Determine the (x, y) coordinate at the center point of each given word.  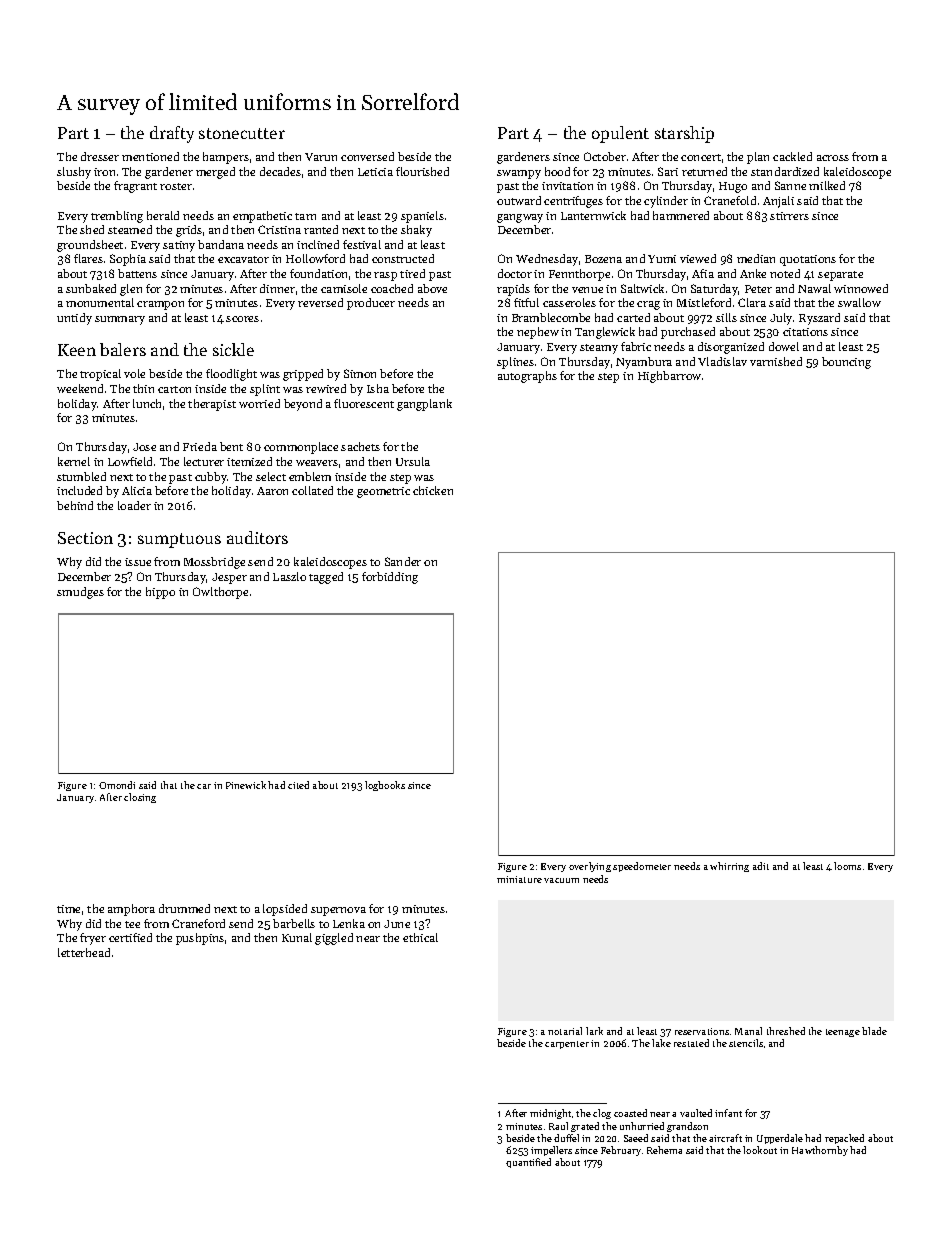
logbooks (385, 786)
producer (371, 304)
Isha (378, 388)
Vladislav (722, 361)
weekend (80, 388)
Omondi (117, 785)
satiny (179, 246)
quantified (528, 1163)
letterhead (84, 952)
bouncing (846, 363)
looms (847, 866)
